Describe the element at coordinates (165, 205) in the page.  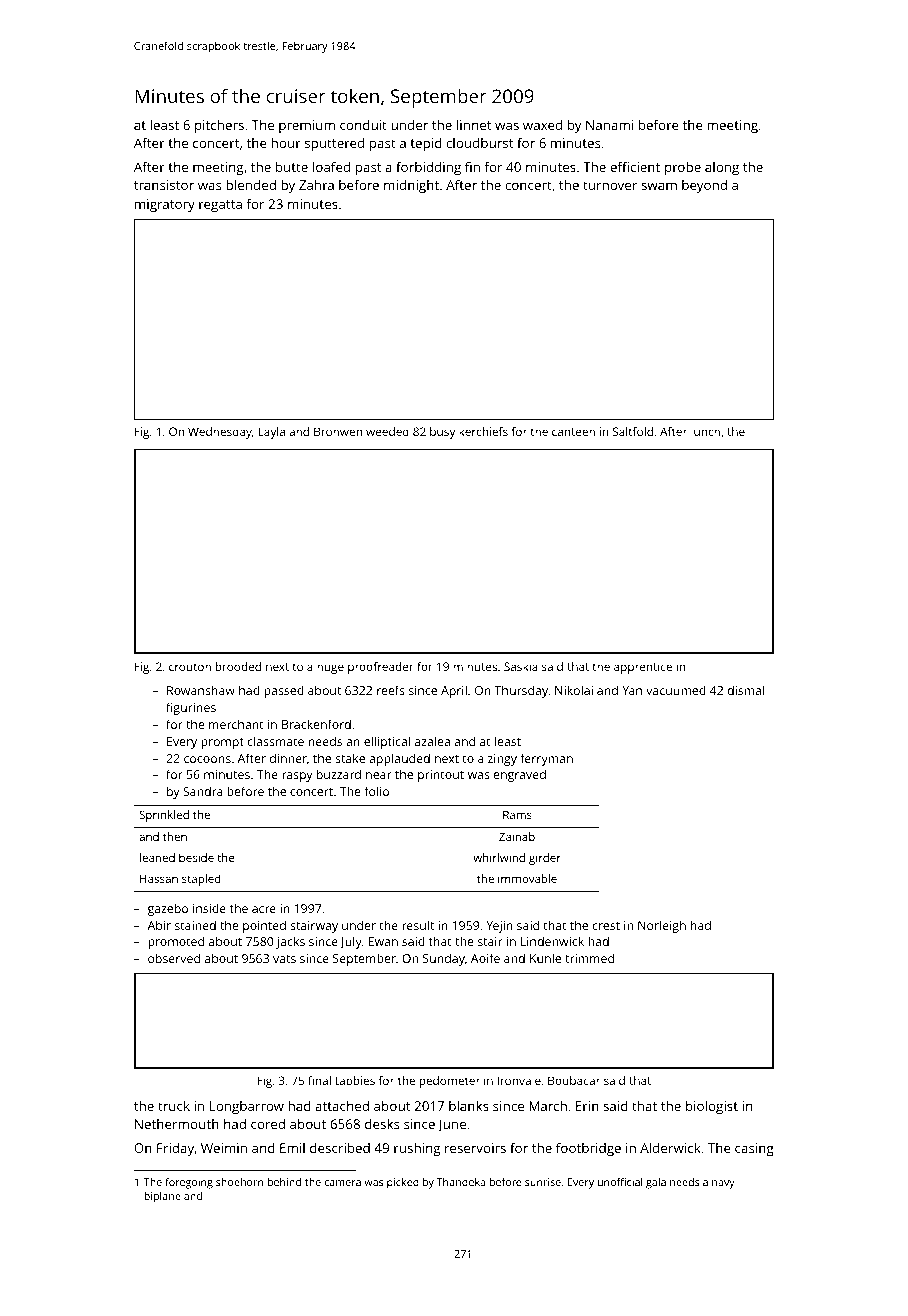
I see `migratory` at that location.
